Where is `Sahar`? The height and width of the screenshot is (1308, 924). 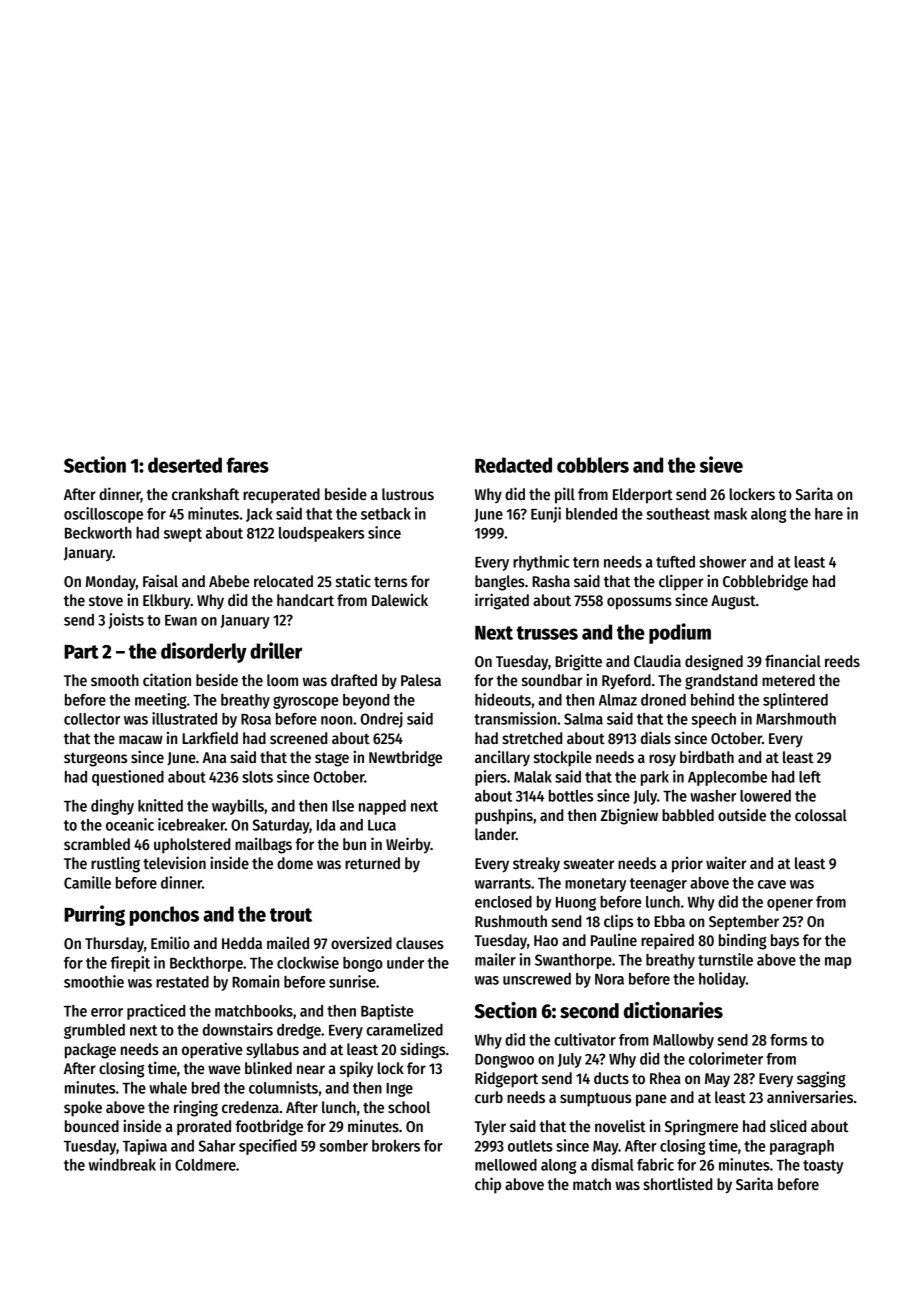
Sahar is located at coordinates (217, 1146).
